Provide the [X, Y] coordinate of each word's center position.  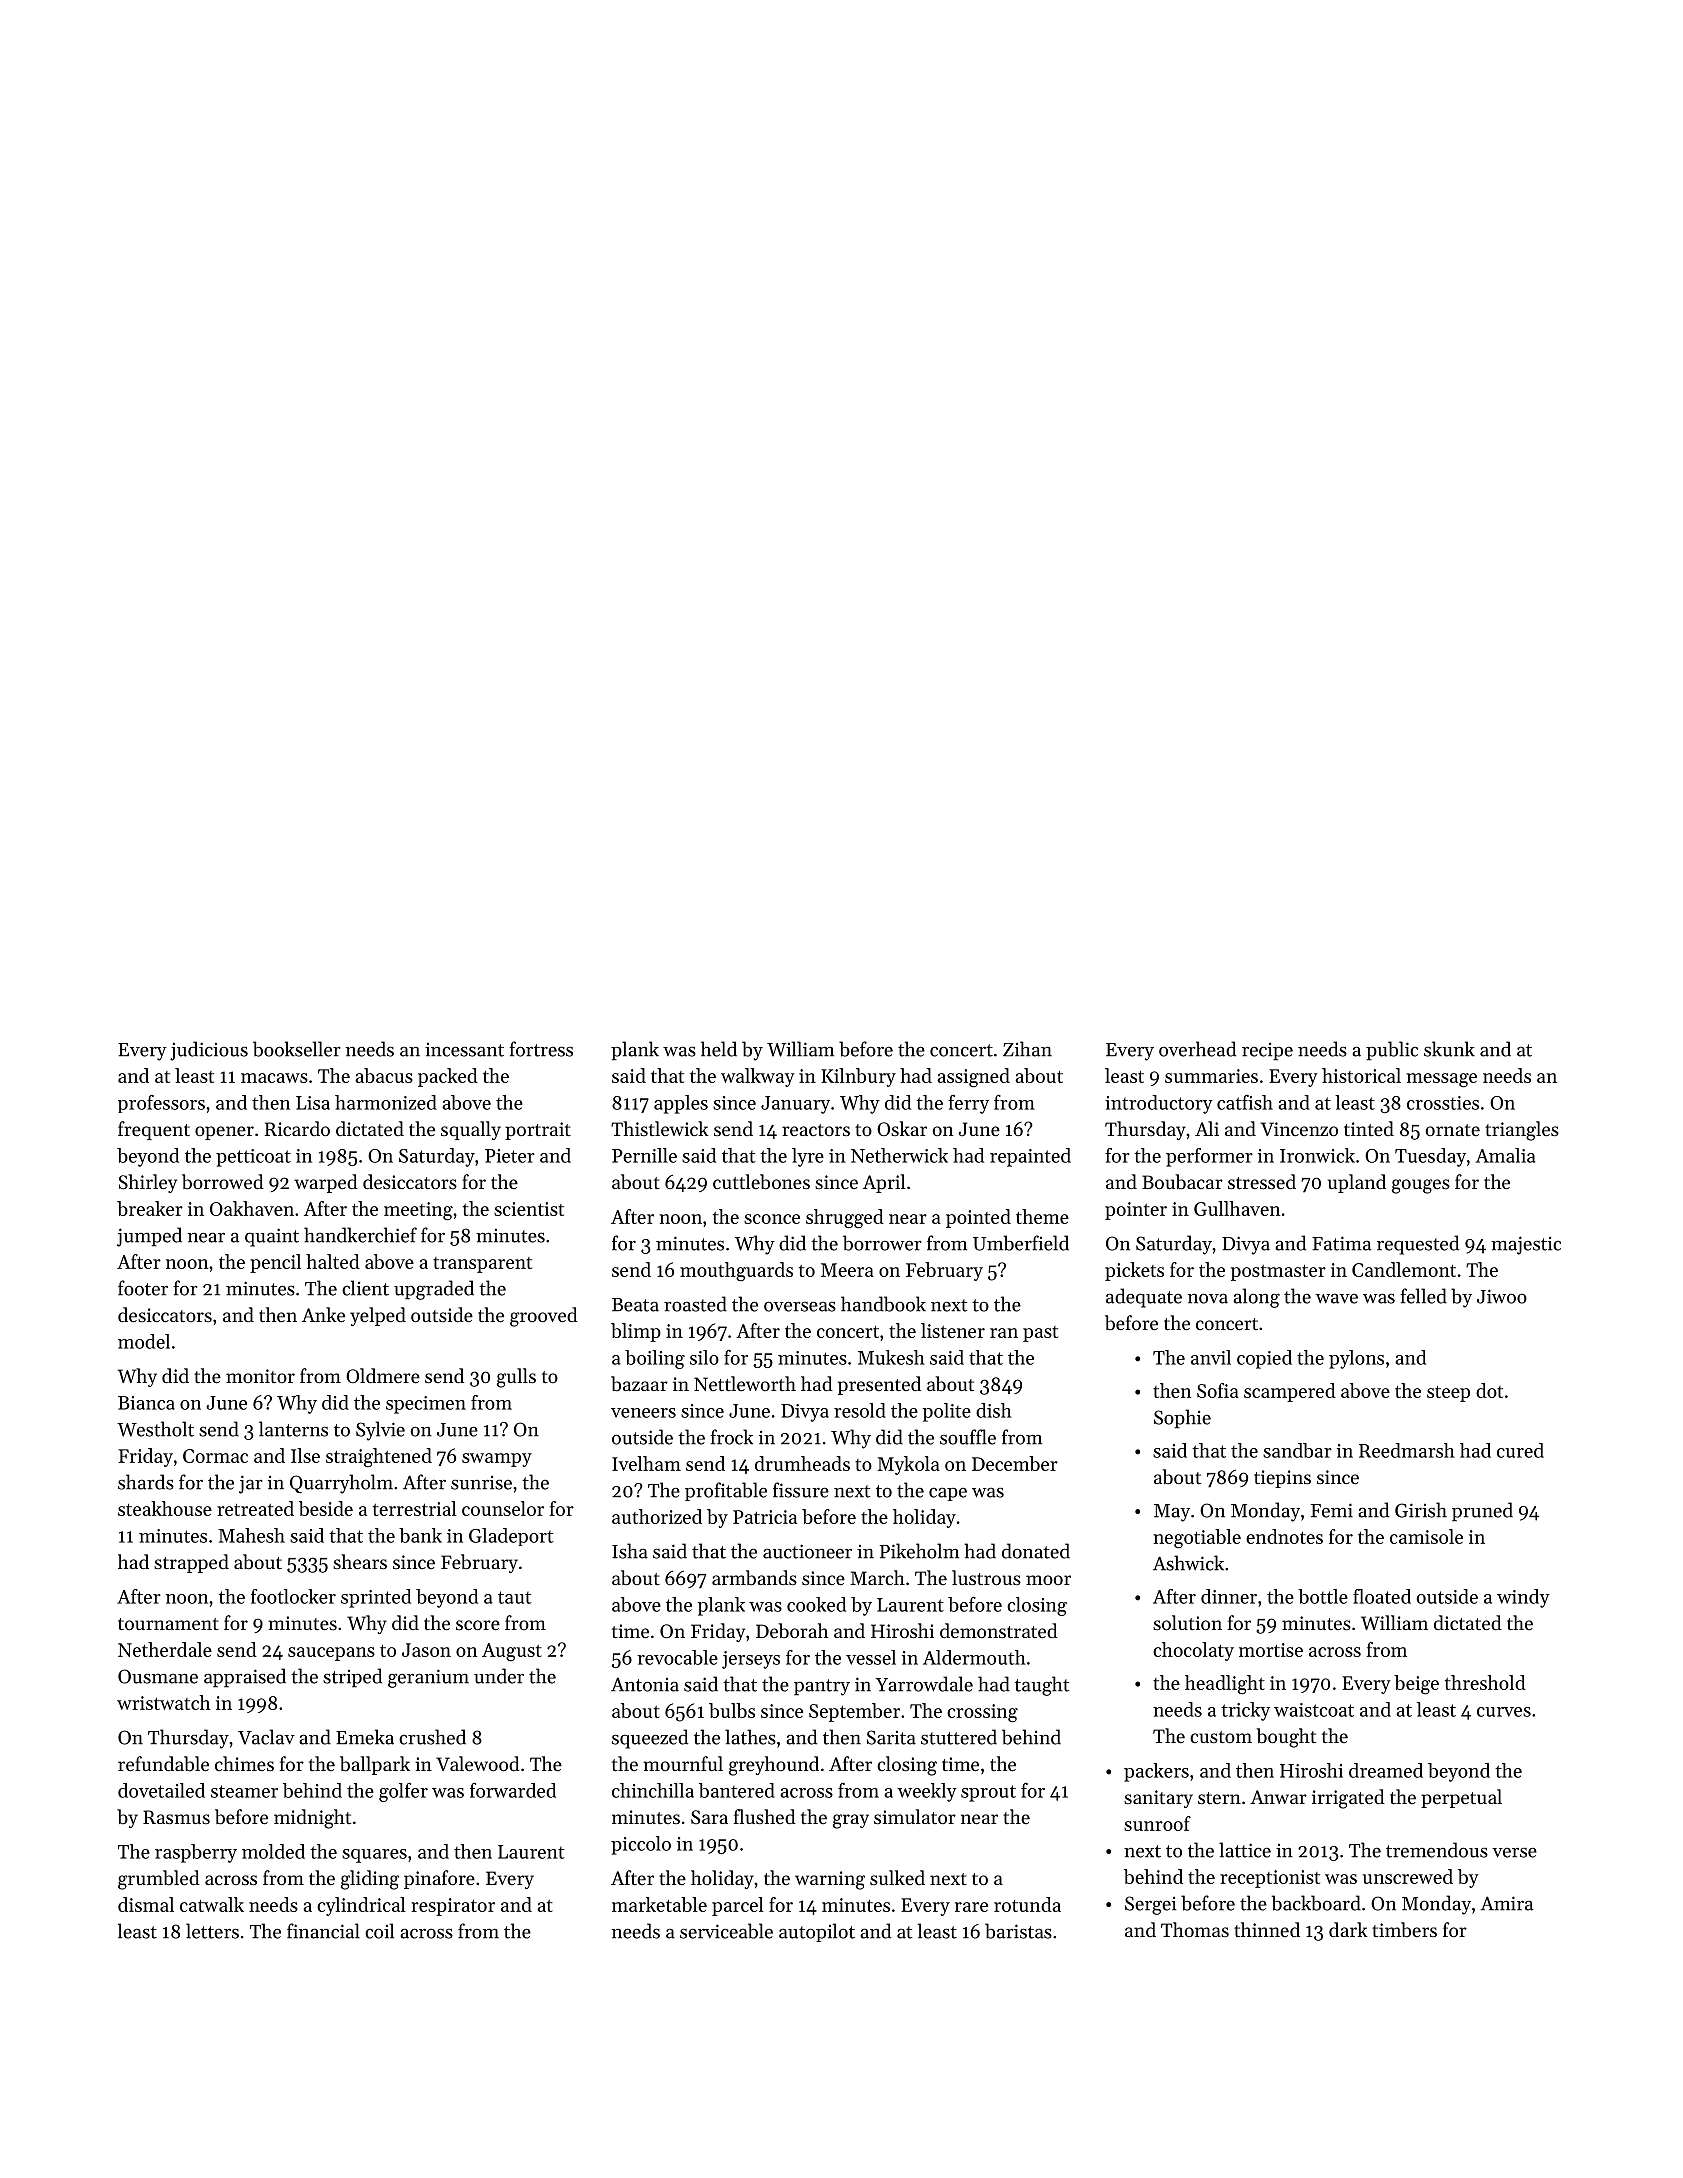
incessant [464, 1049]
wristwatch [163, 1702]
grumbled [159, 1880]
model [144, 1341]
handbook [883, 1304]
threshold [1485, 1682]
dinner [1229, 1596]
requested [1418, 1245]
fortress [541, 1049]
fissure [801, 1490]
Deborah [792, 1631]
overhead [1197, 1049]
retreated [255, 1508]
